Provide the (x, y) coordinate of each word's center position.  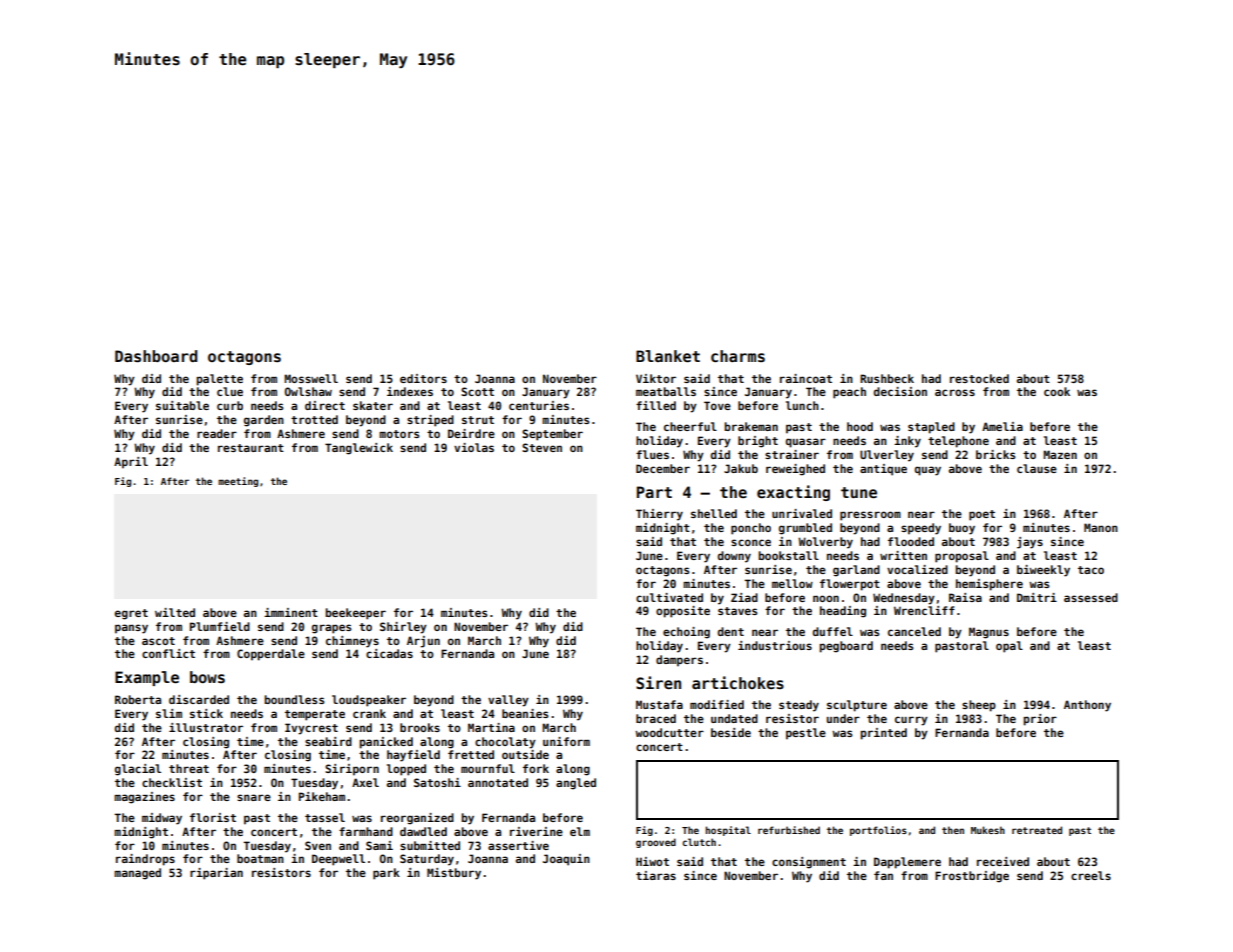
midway (162, 819)
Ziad (744, 597)
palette (219, 380)
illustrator (206, 727)
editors (423, 378)
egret (131, 614)
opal (1009, 647)
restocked (979, 378)
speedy (921, 529)
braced (656, 718)
